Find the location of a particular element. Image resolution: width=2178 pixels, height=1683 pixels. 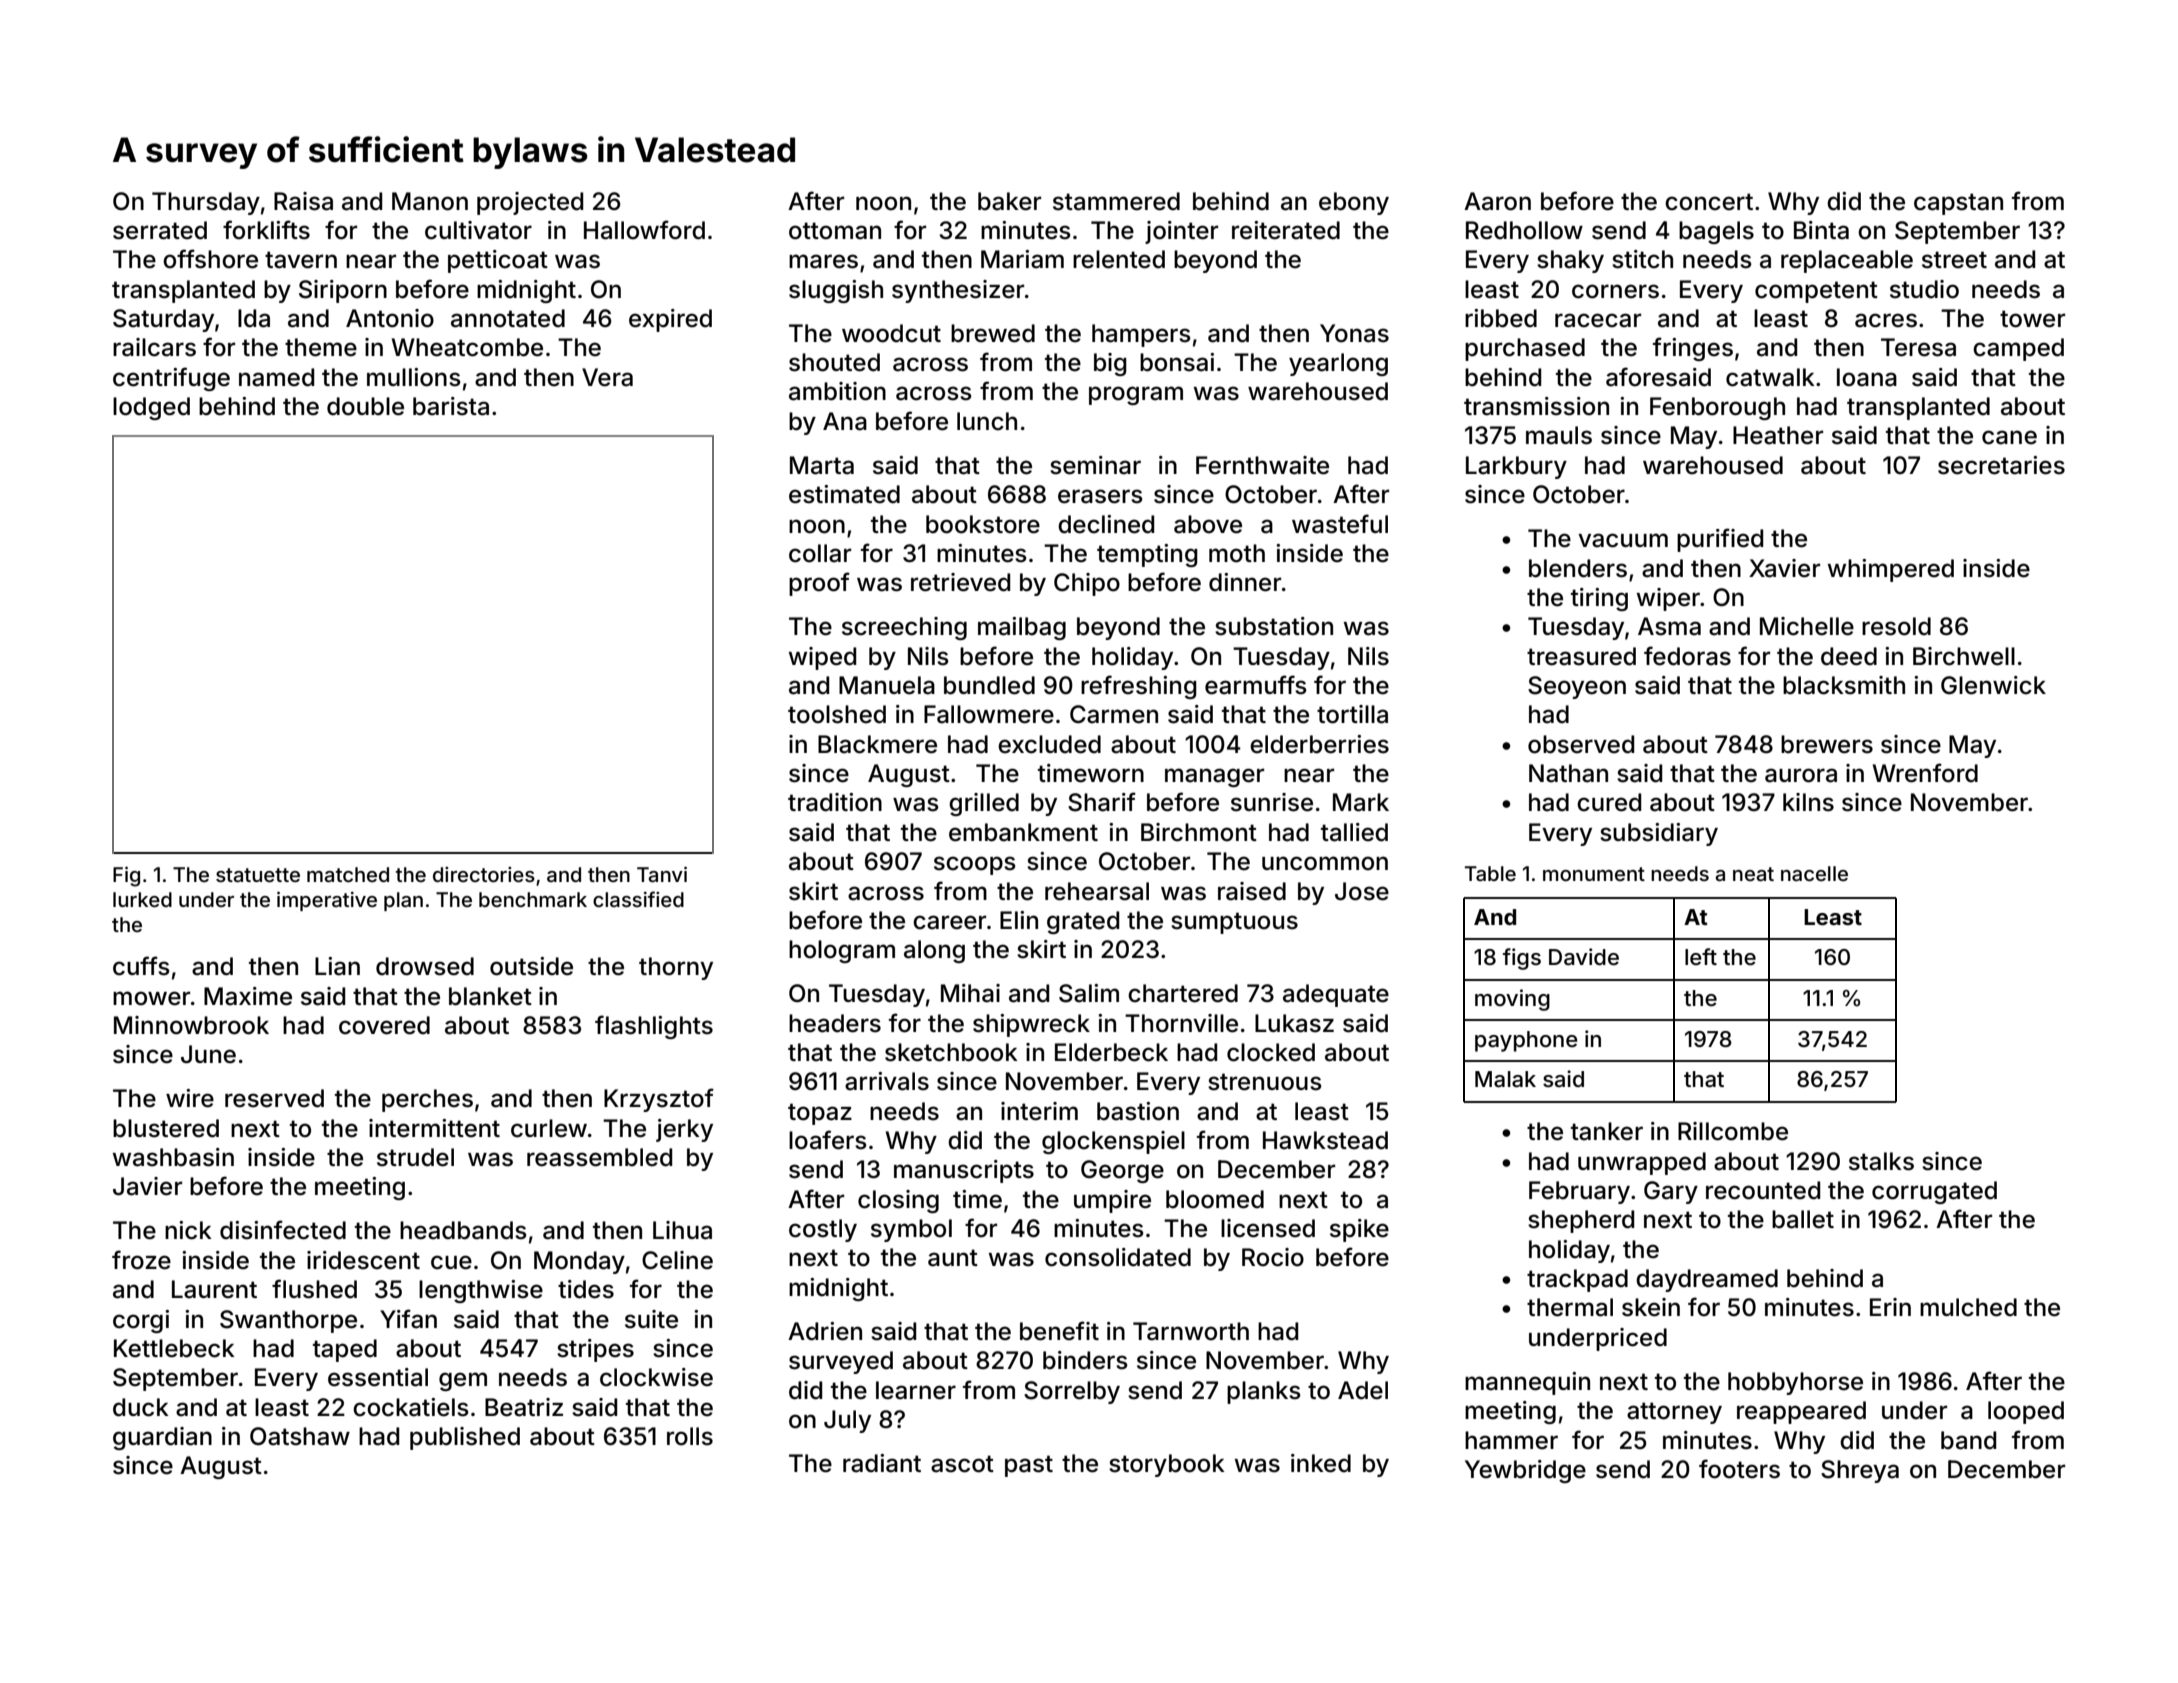

Heather is located at coordinates (1778, 435).
